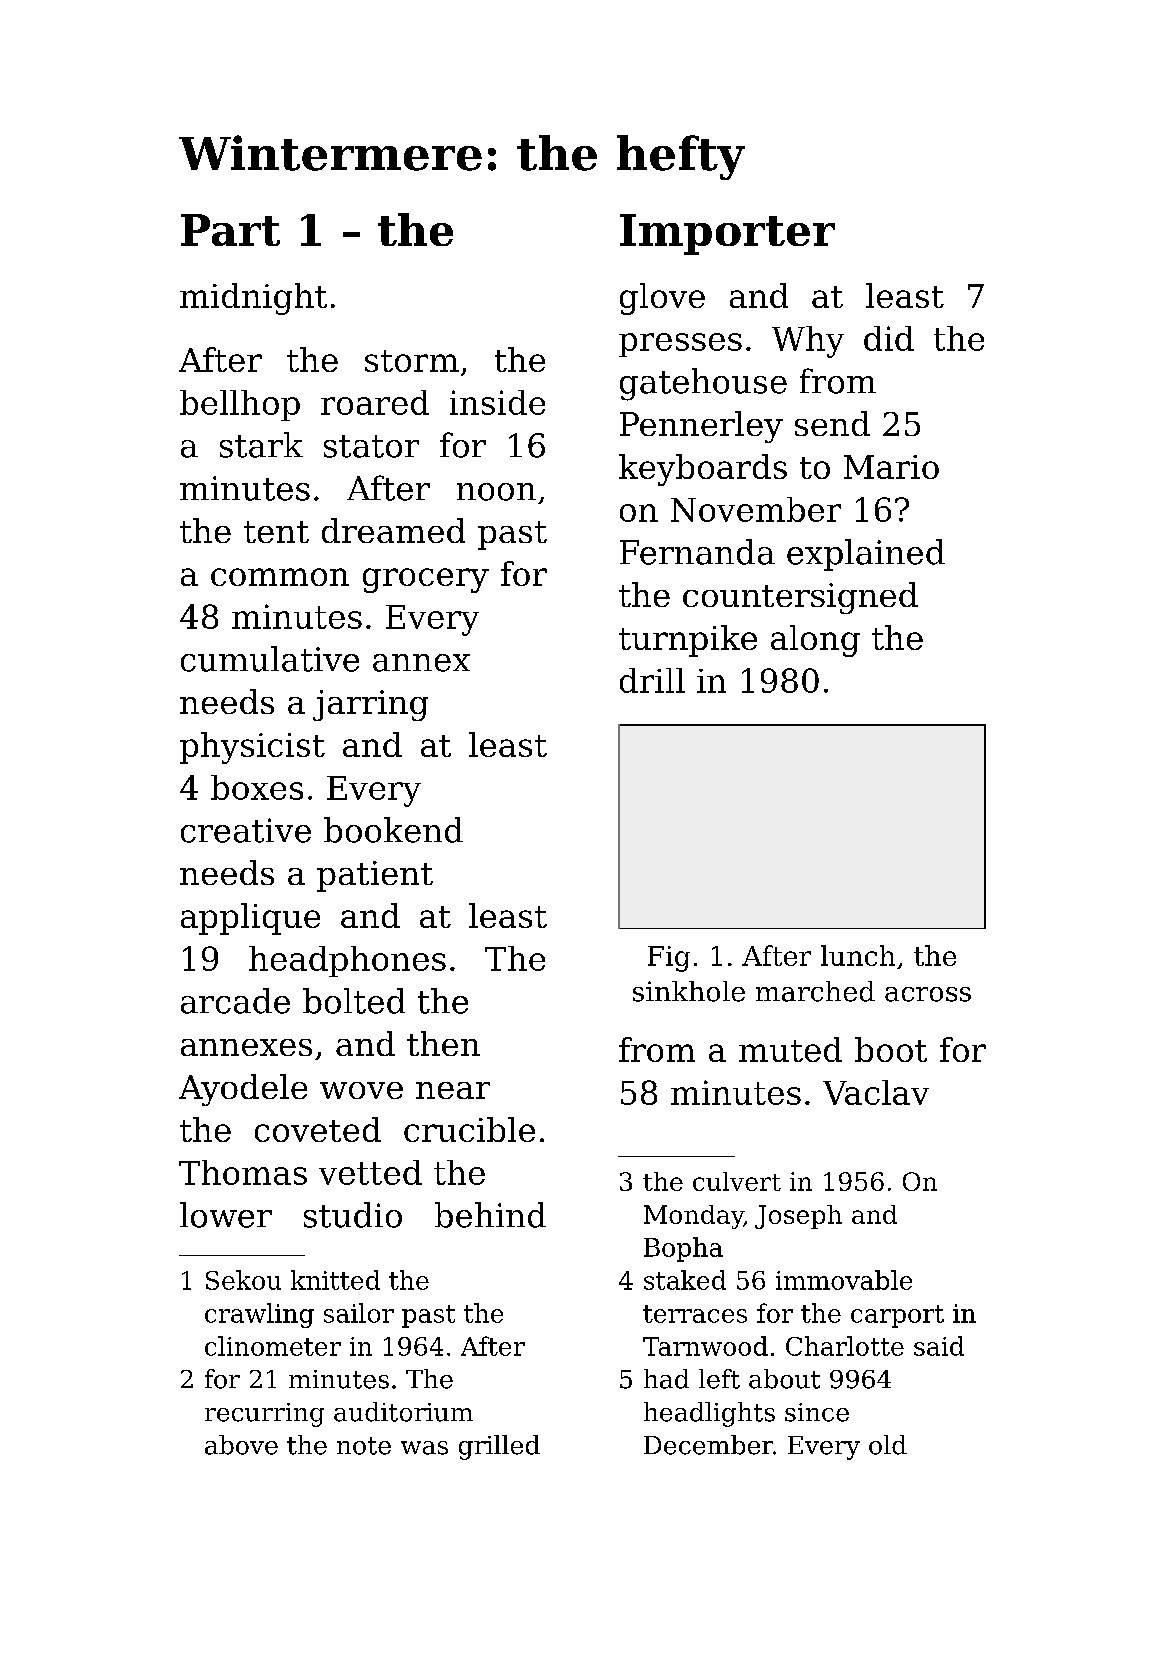 The width and height of the page is (1165, 1654). Describe the element at coordinates (689, 991) in the page. I see `sinkhole` at that location.
